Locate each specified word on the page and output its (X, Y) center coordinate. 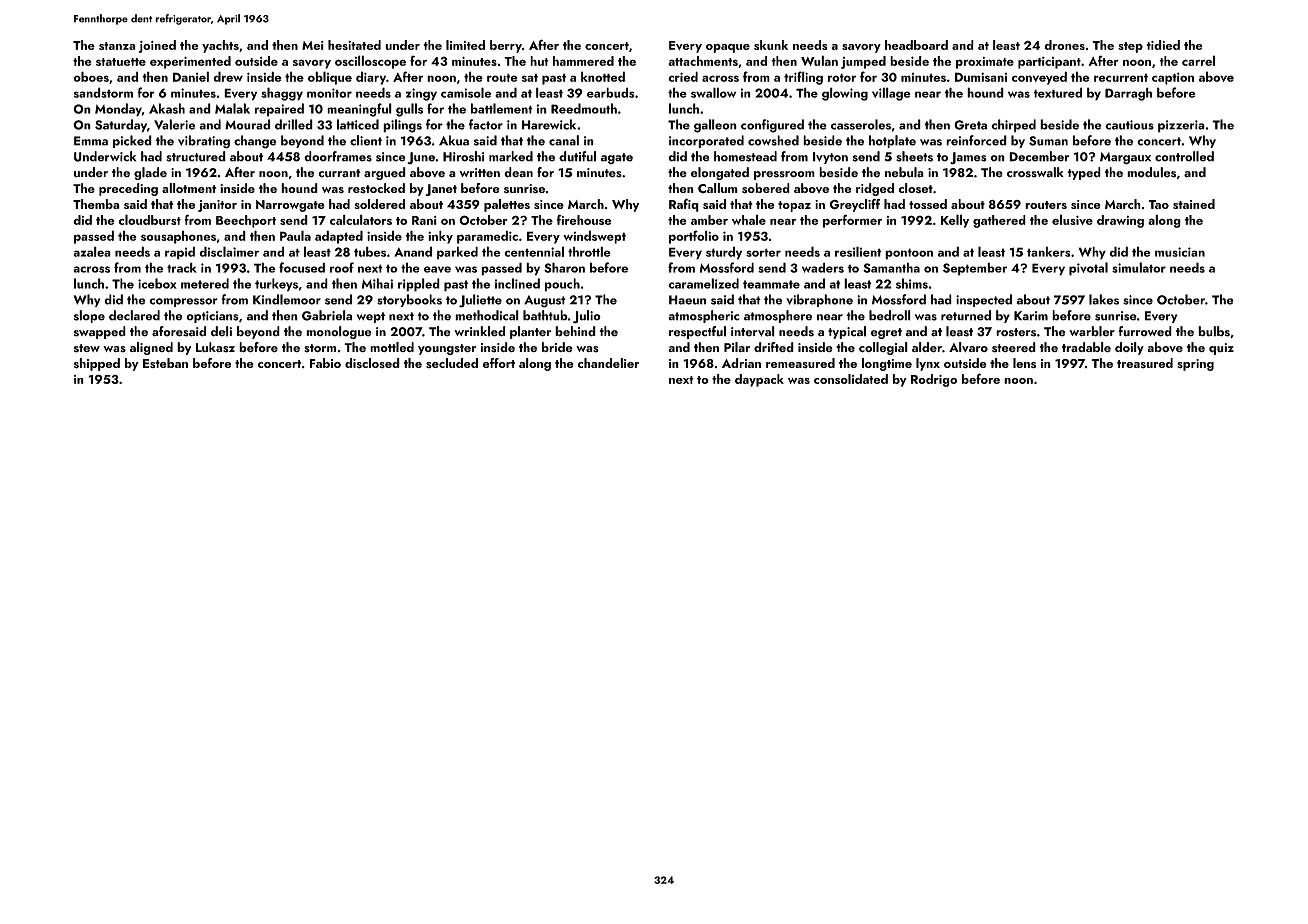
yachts (220, 46)
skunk (771, 45)
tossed (928, 204)
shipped (97, 364)
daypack (759, 380)
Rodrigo (934, 380)
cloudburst (150, 219)
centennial (534, 251)
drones (1065, 45)
